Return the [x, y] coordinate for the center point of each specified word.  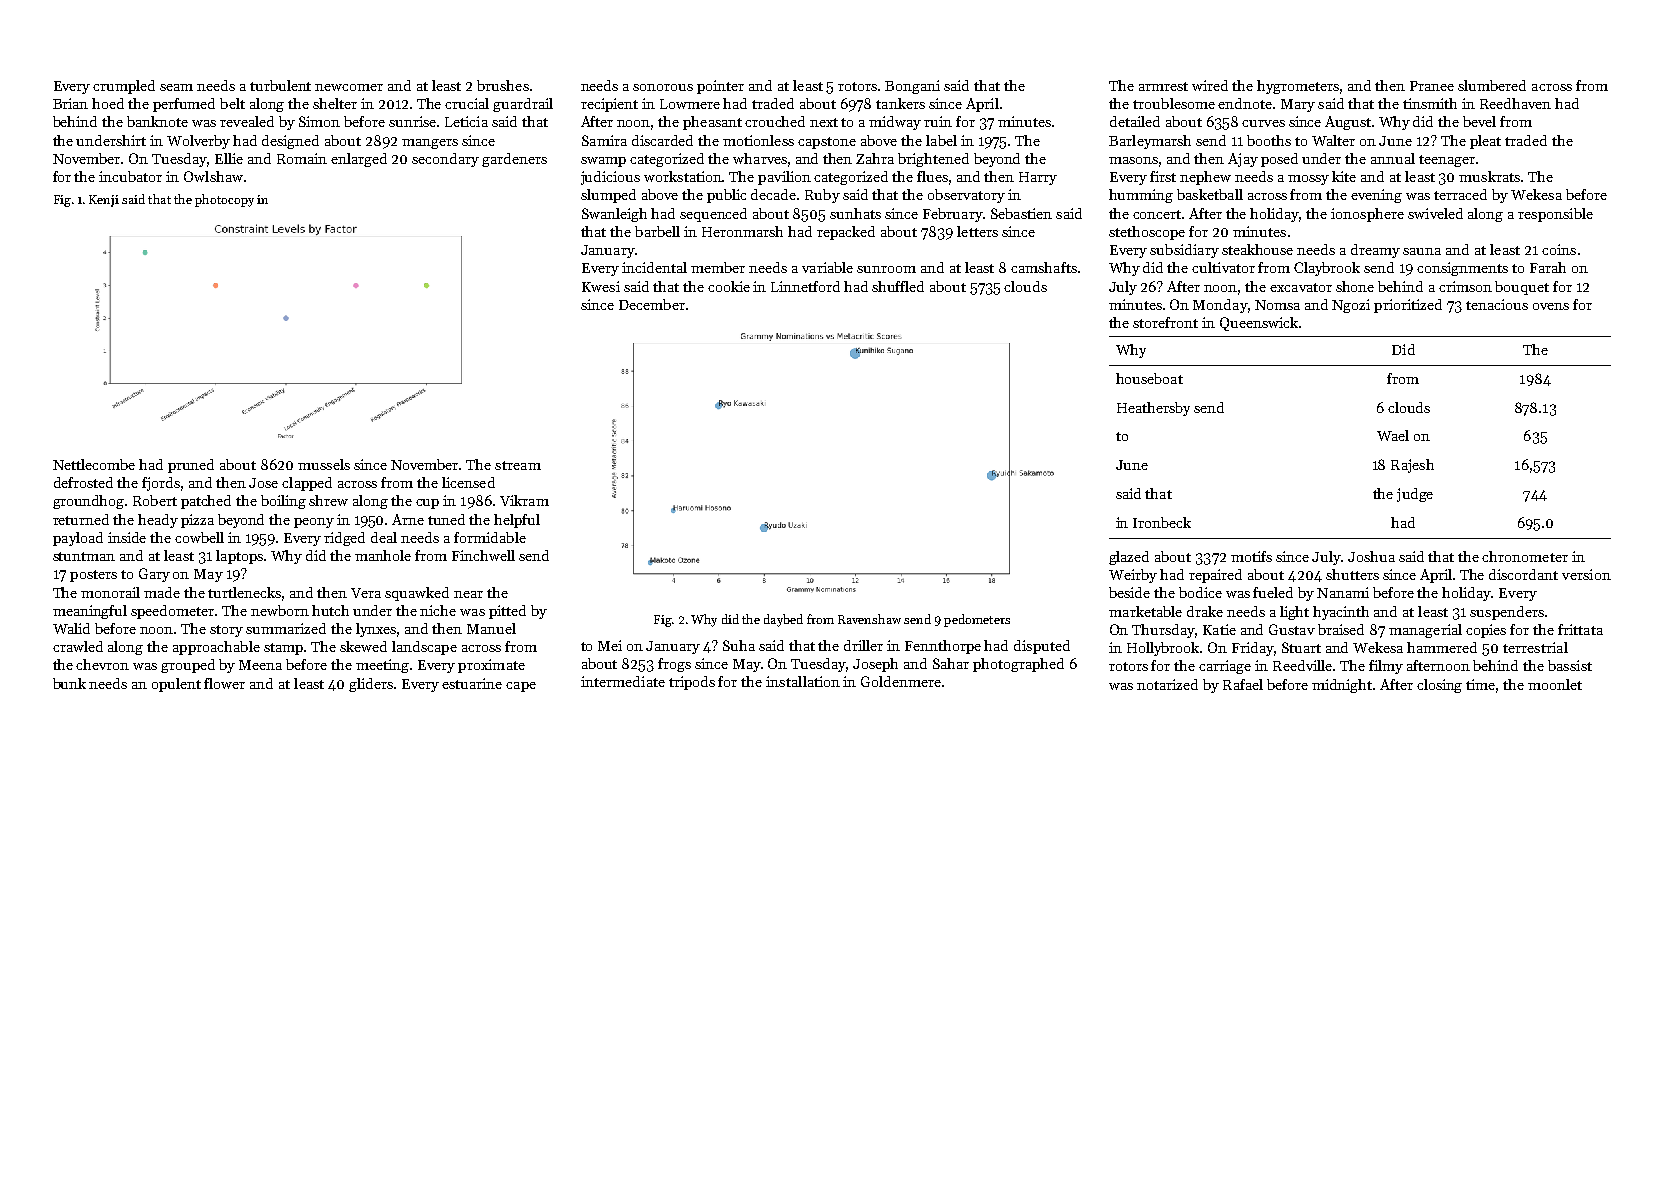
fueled [1273, 592]
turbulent [280, 85]
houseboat [1149, 378]
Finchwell [483, 555]
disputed [1042, 647]
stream [518, 465]
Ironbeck [1162, 522]
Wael [1393, 435]
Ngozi [1351, 306]
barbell [657, 231]
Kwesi [601, 286]
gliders [371, 685]
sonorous [663, 87]
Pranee [1432, 86]
